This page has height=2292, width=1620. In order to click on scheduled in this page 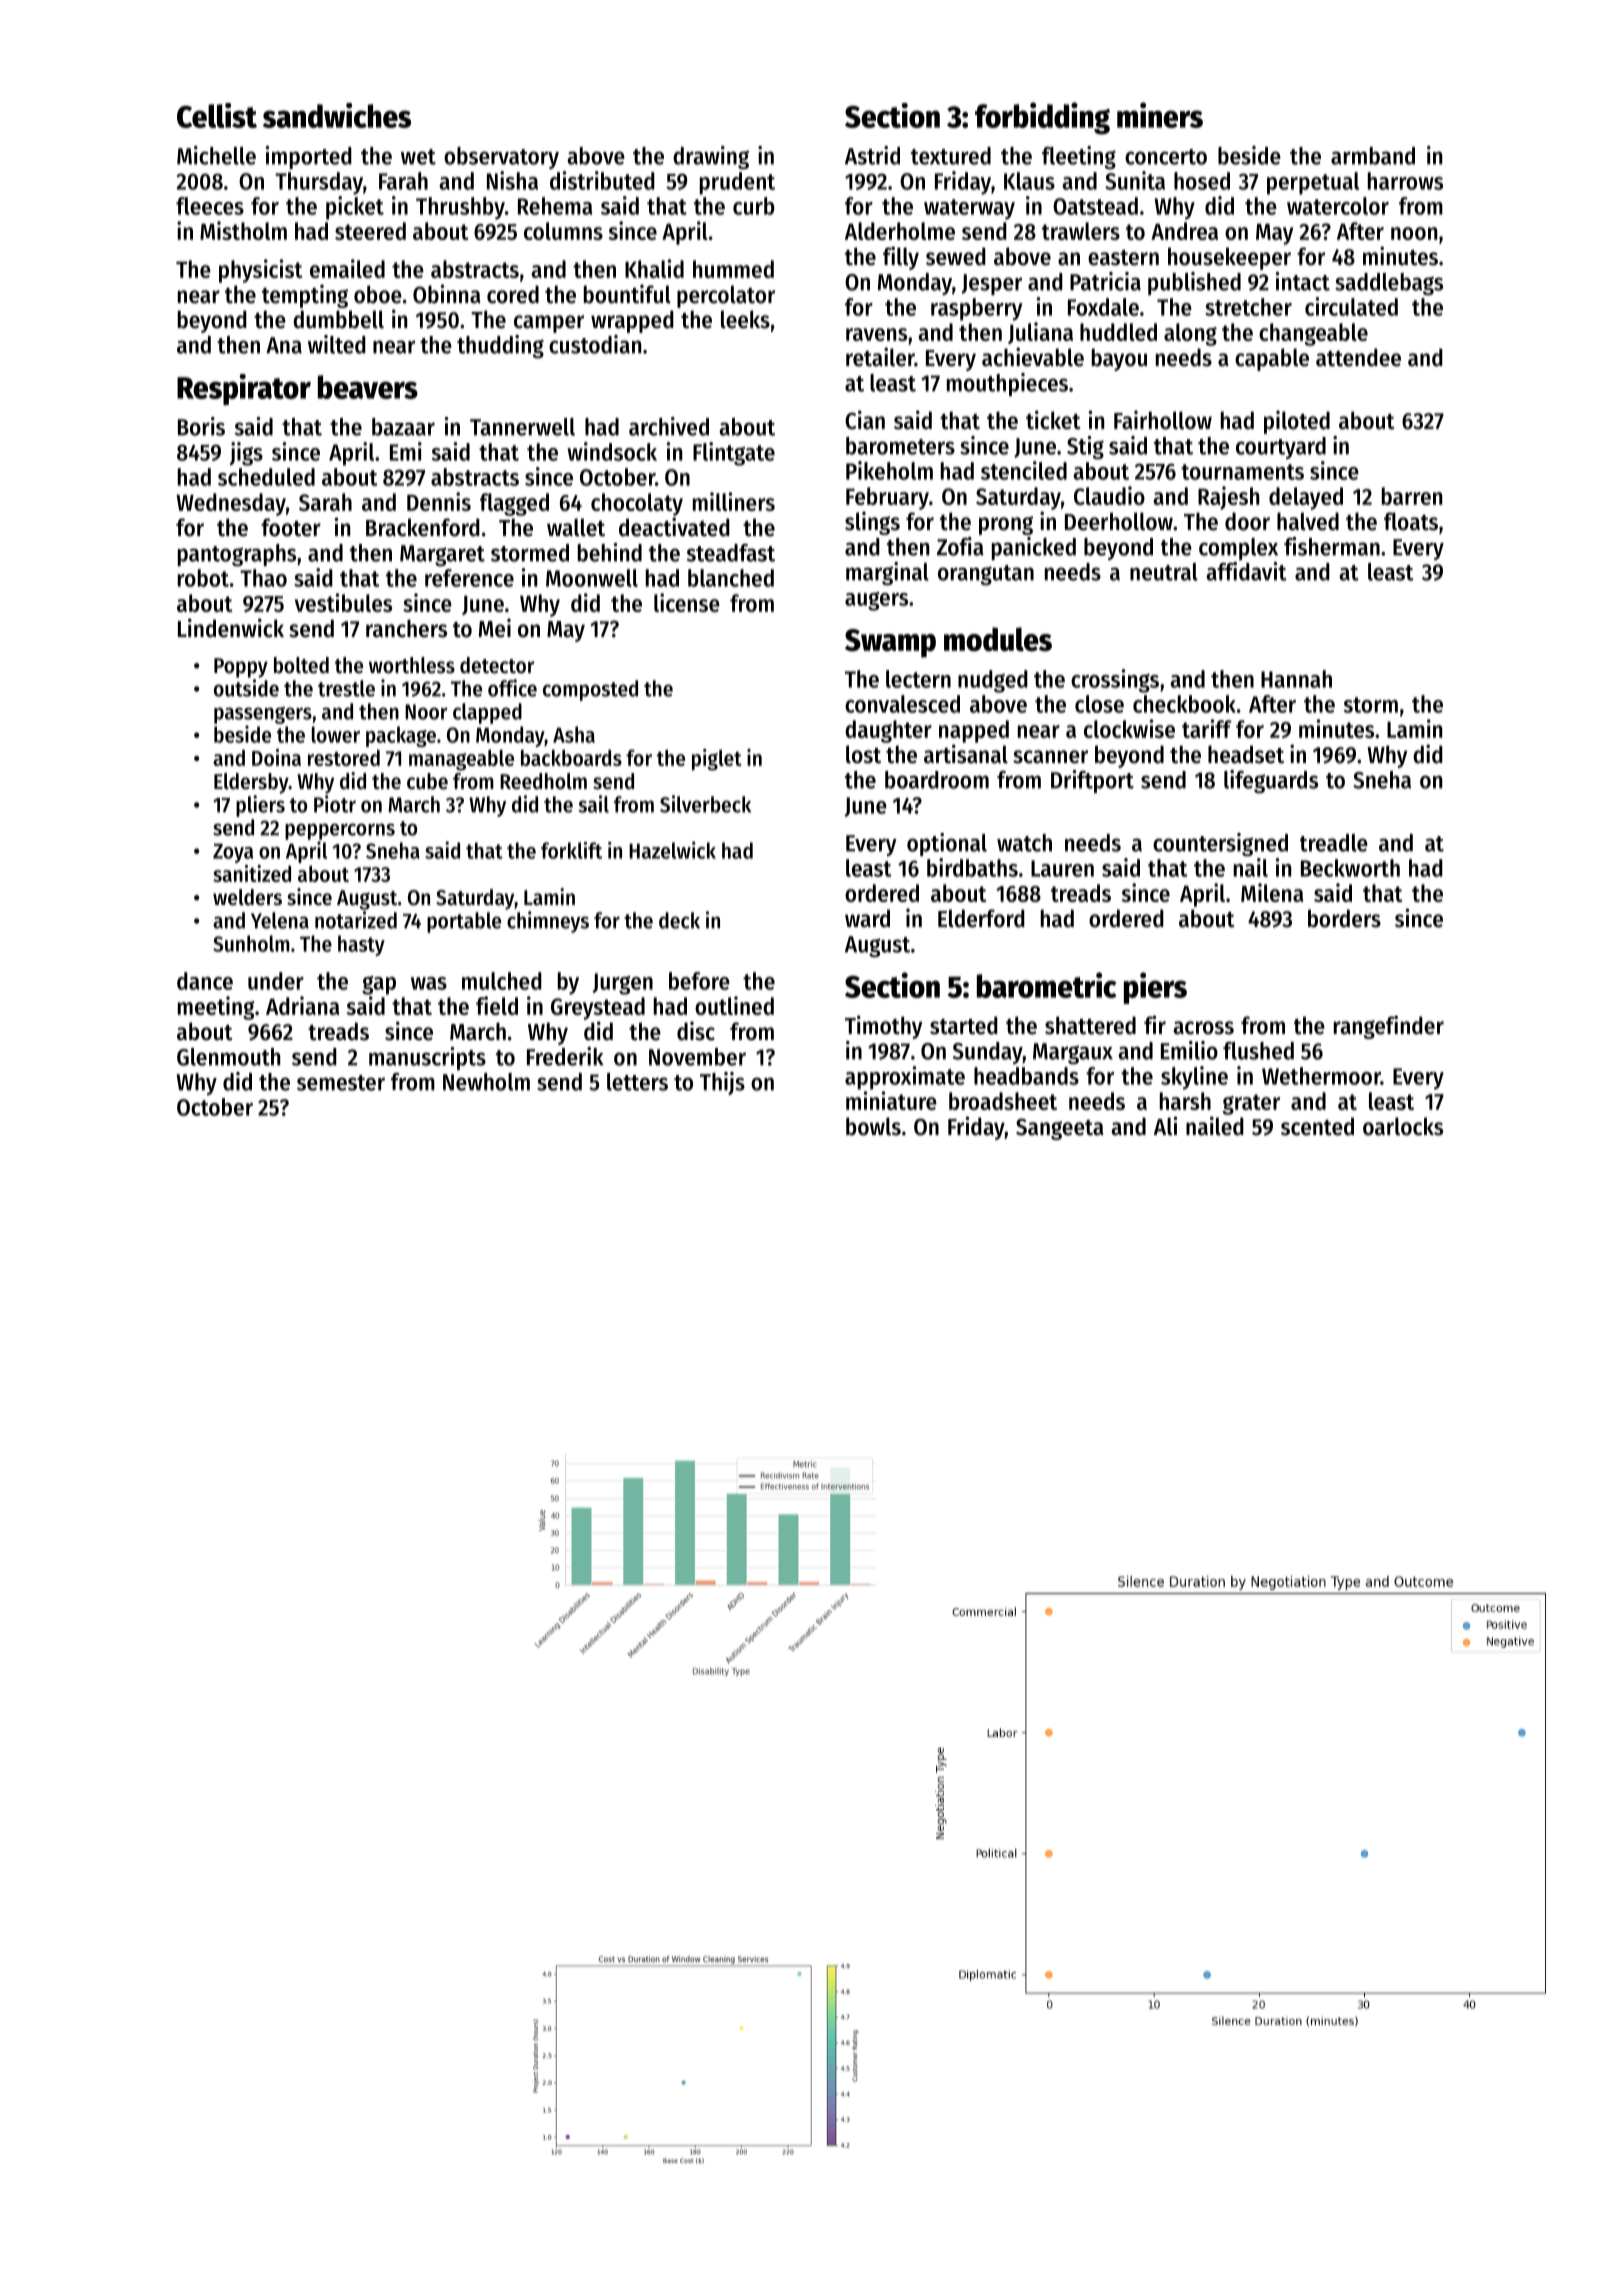, I will do `click(266, 477)`.
